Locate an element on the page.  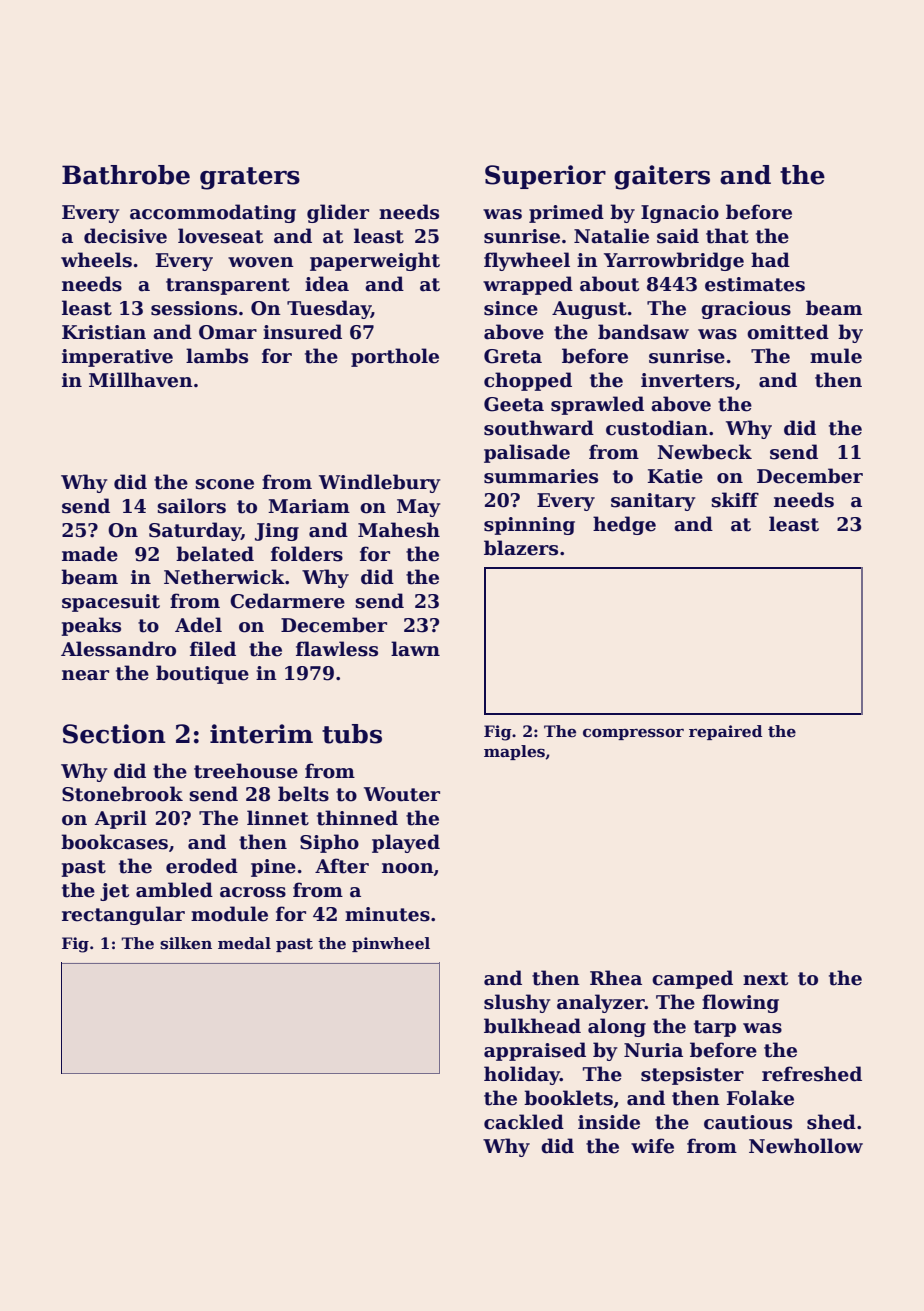
since is located at coordinates (511, 308).
